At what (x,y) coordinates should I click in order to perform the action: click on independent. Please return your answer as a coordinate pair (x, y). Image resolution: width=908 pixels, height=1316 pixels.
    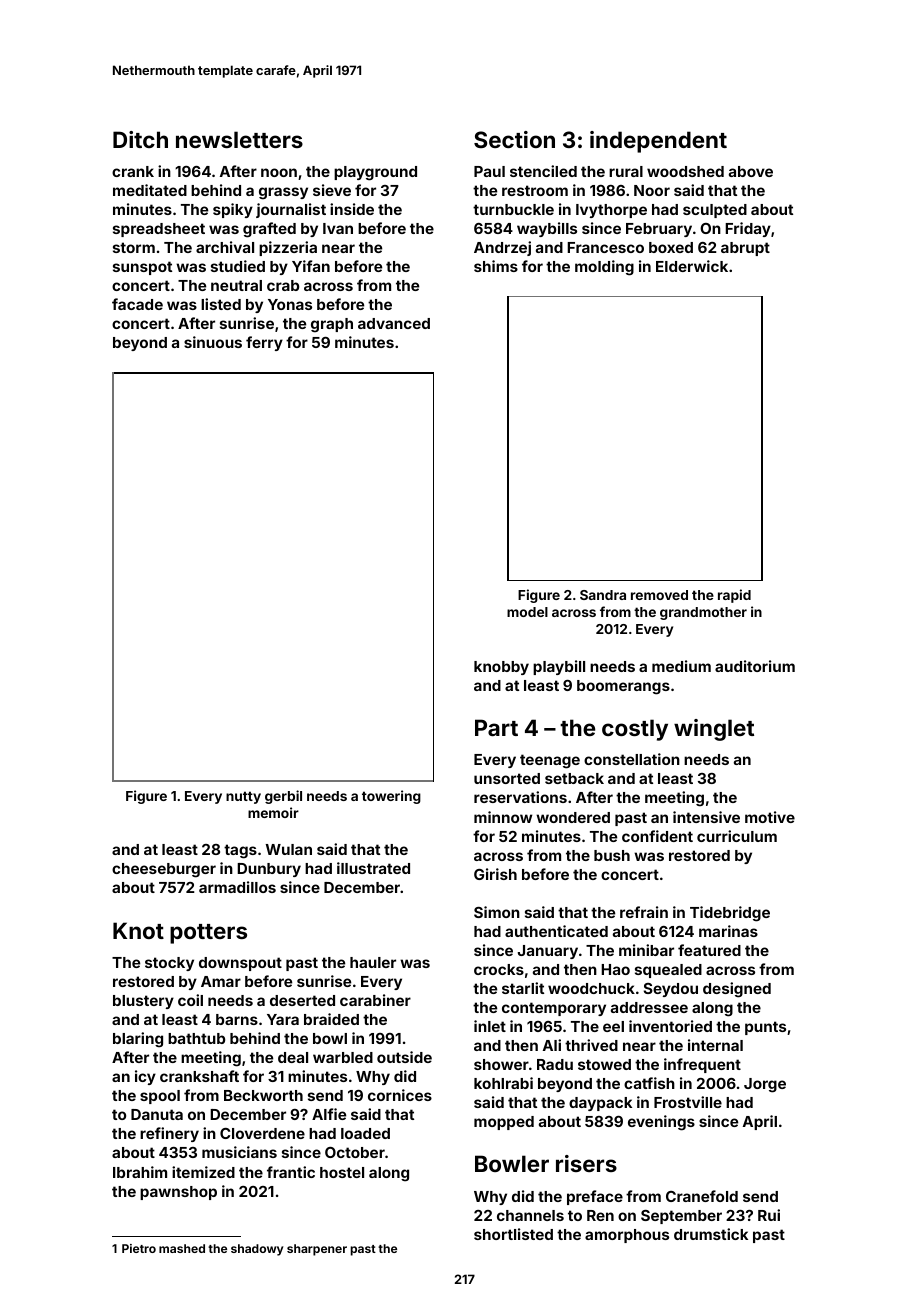
    Looking at the image, I should click on (658, 142).
